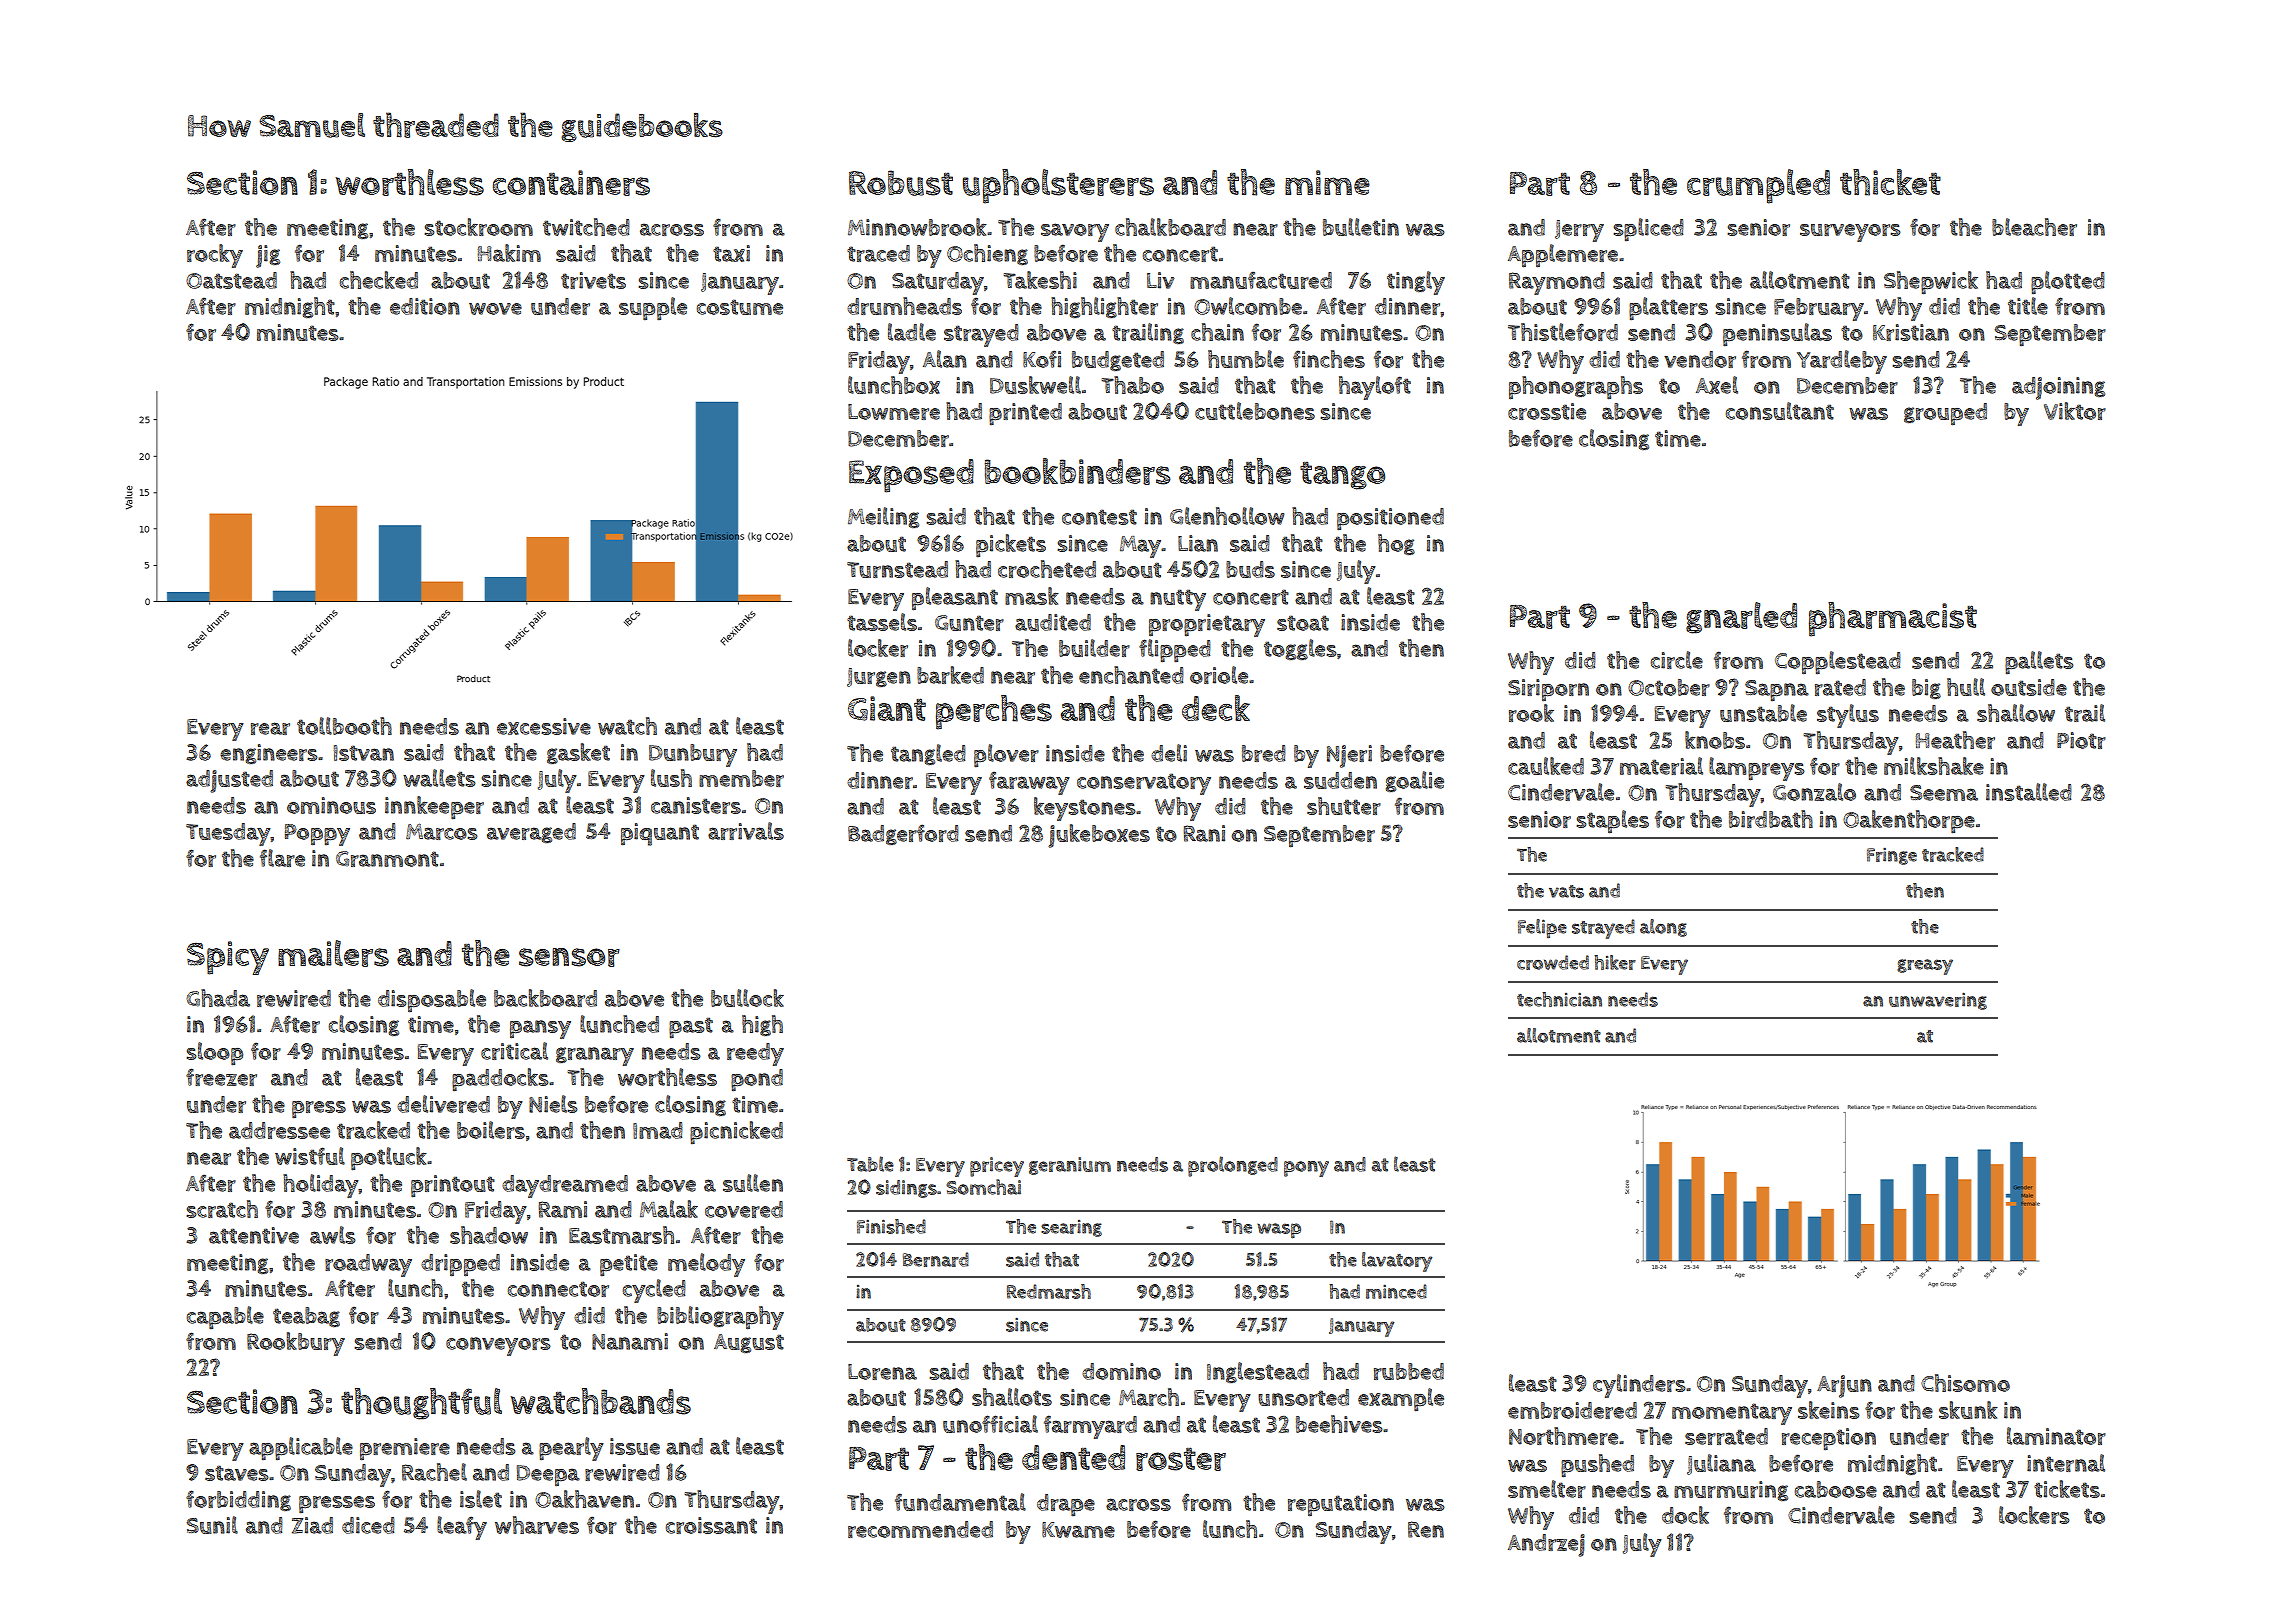 The width and height of the document is (2292, 1620). I want to click on Andrzej, so click(1546, 1545).
